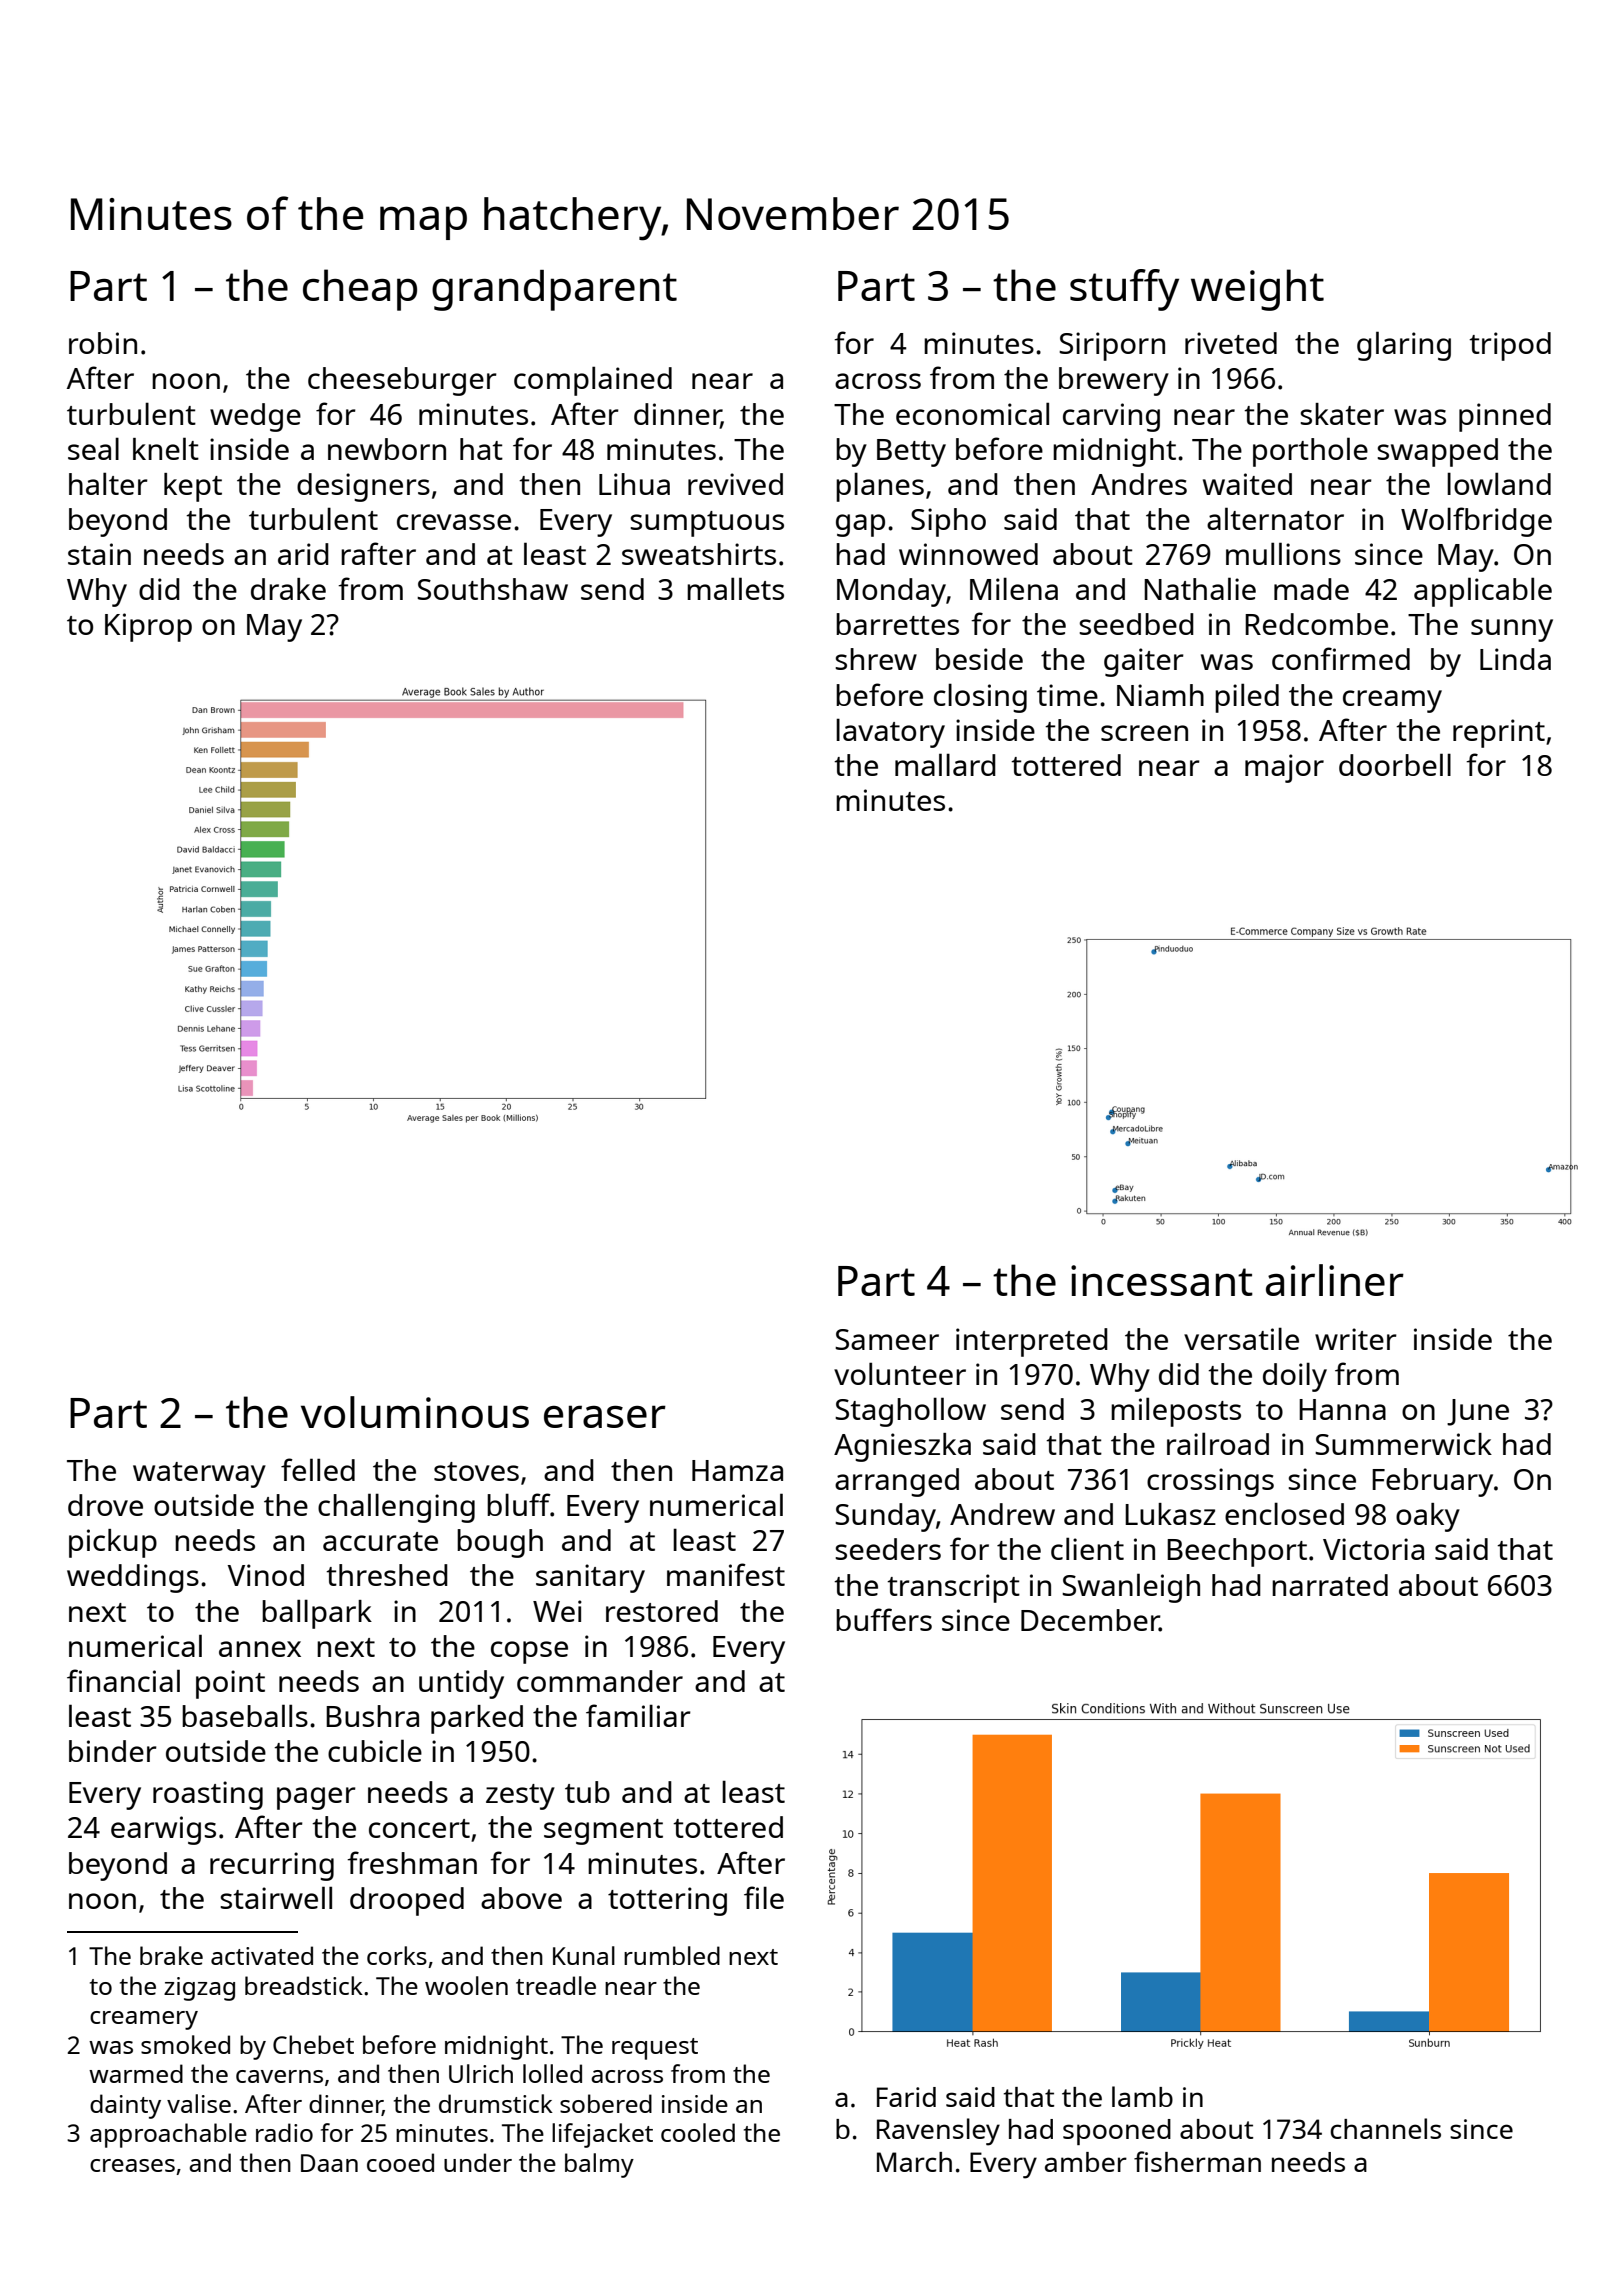  What do you see at coordinates (890, 733) in the screenshot?
I see `lavatory` at bounding box center [890, 733].
